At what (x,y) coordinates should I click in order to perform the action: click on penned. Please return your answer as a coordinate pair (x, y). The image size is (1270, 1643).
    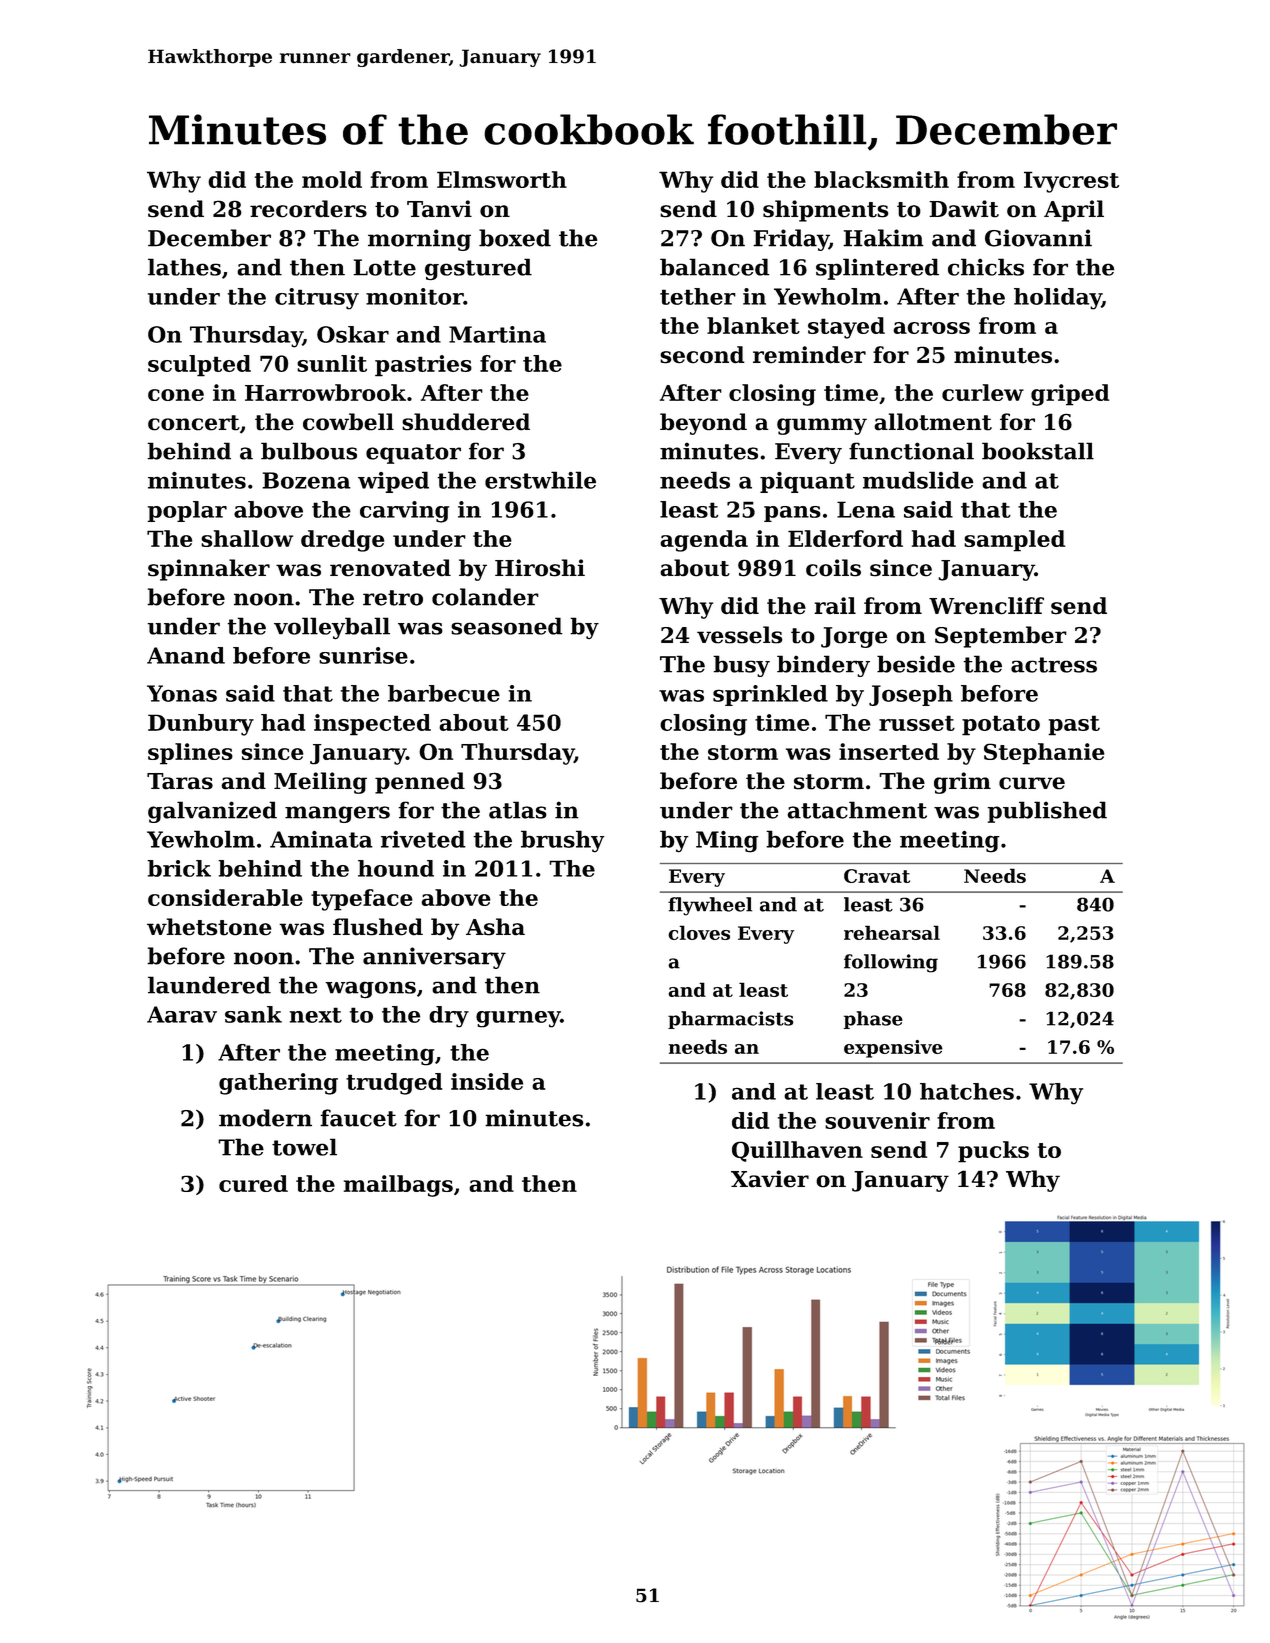
    Looking at the image, I should click on (420, 783).
